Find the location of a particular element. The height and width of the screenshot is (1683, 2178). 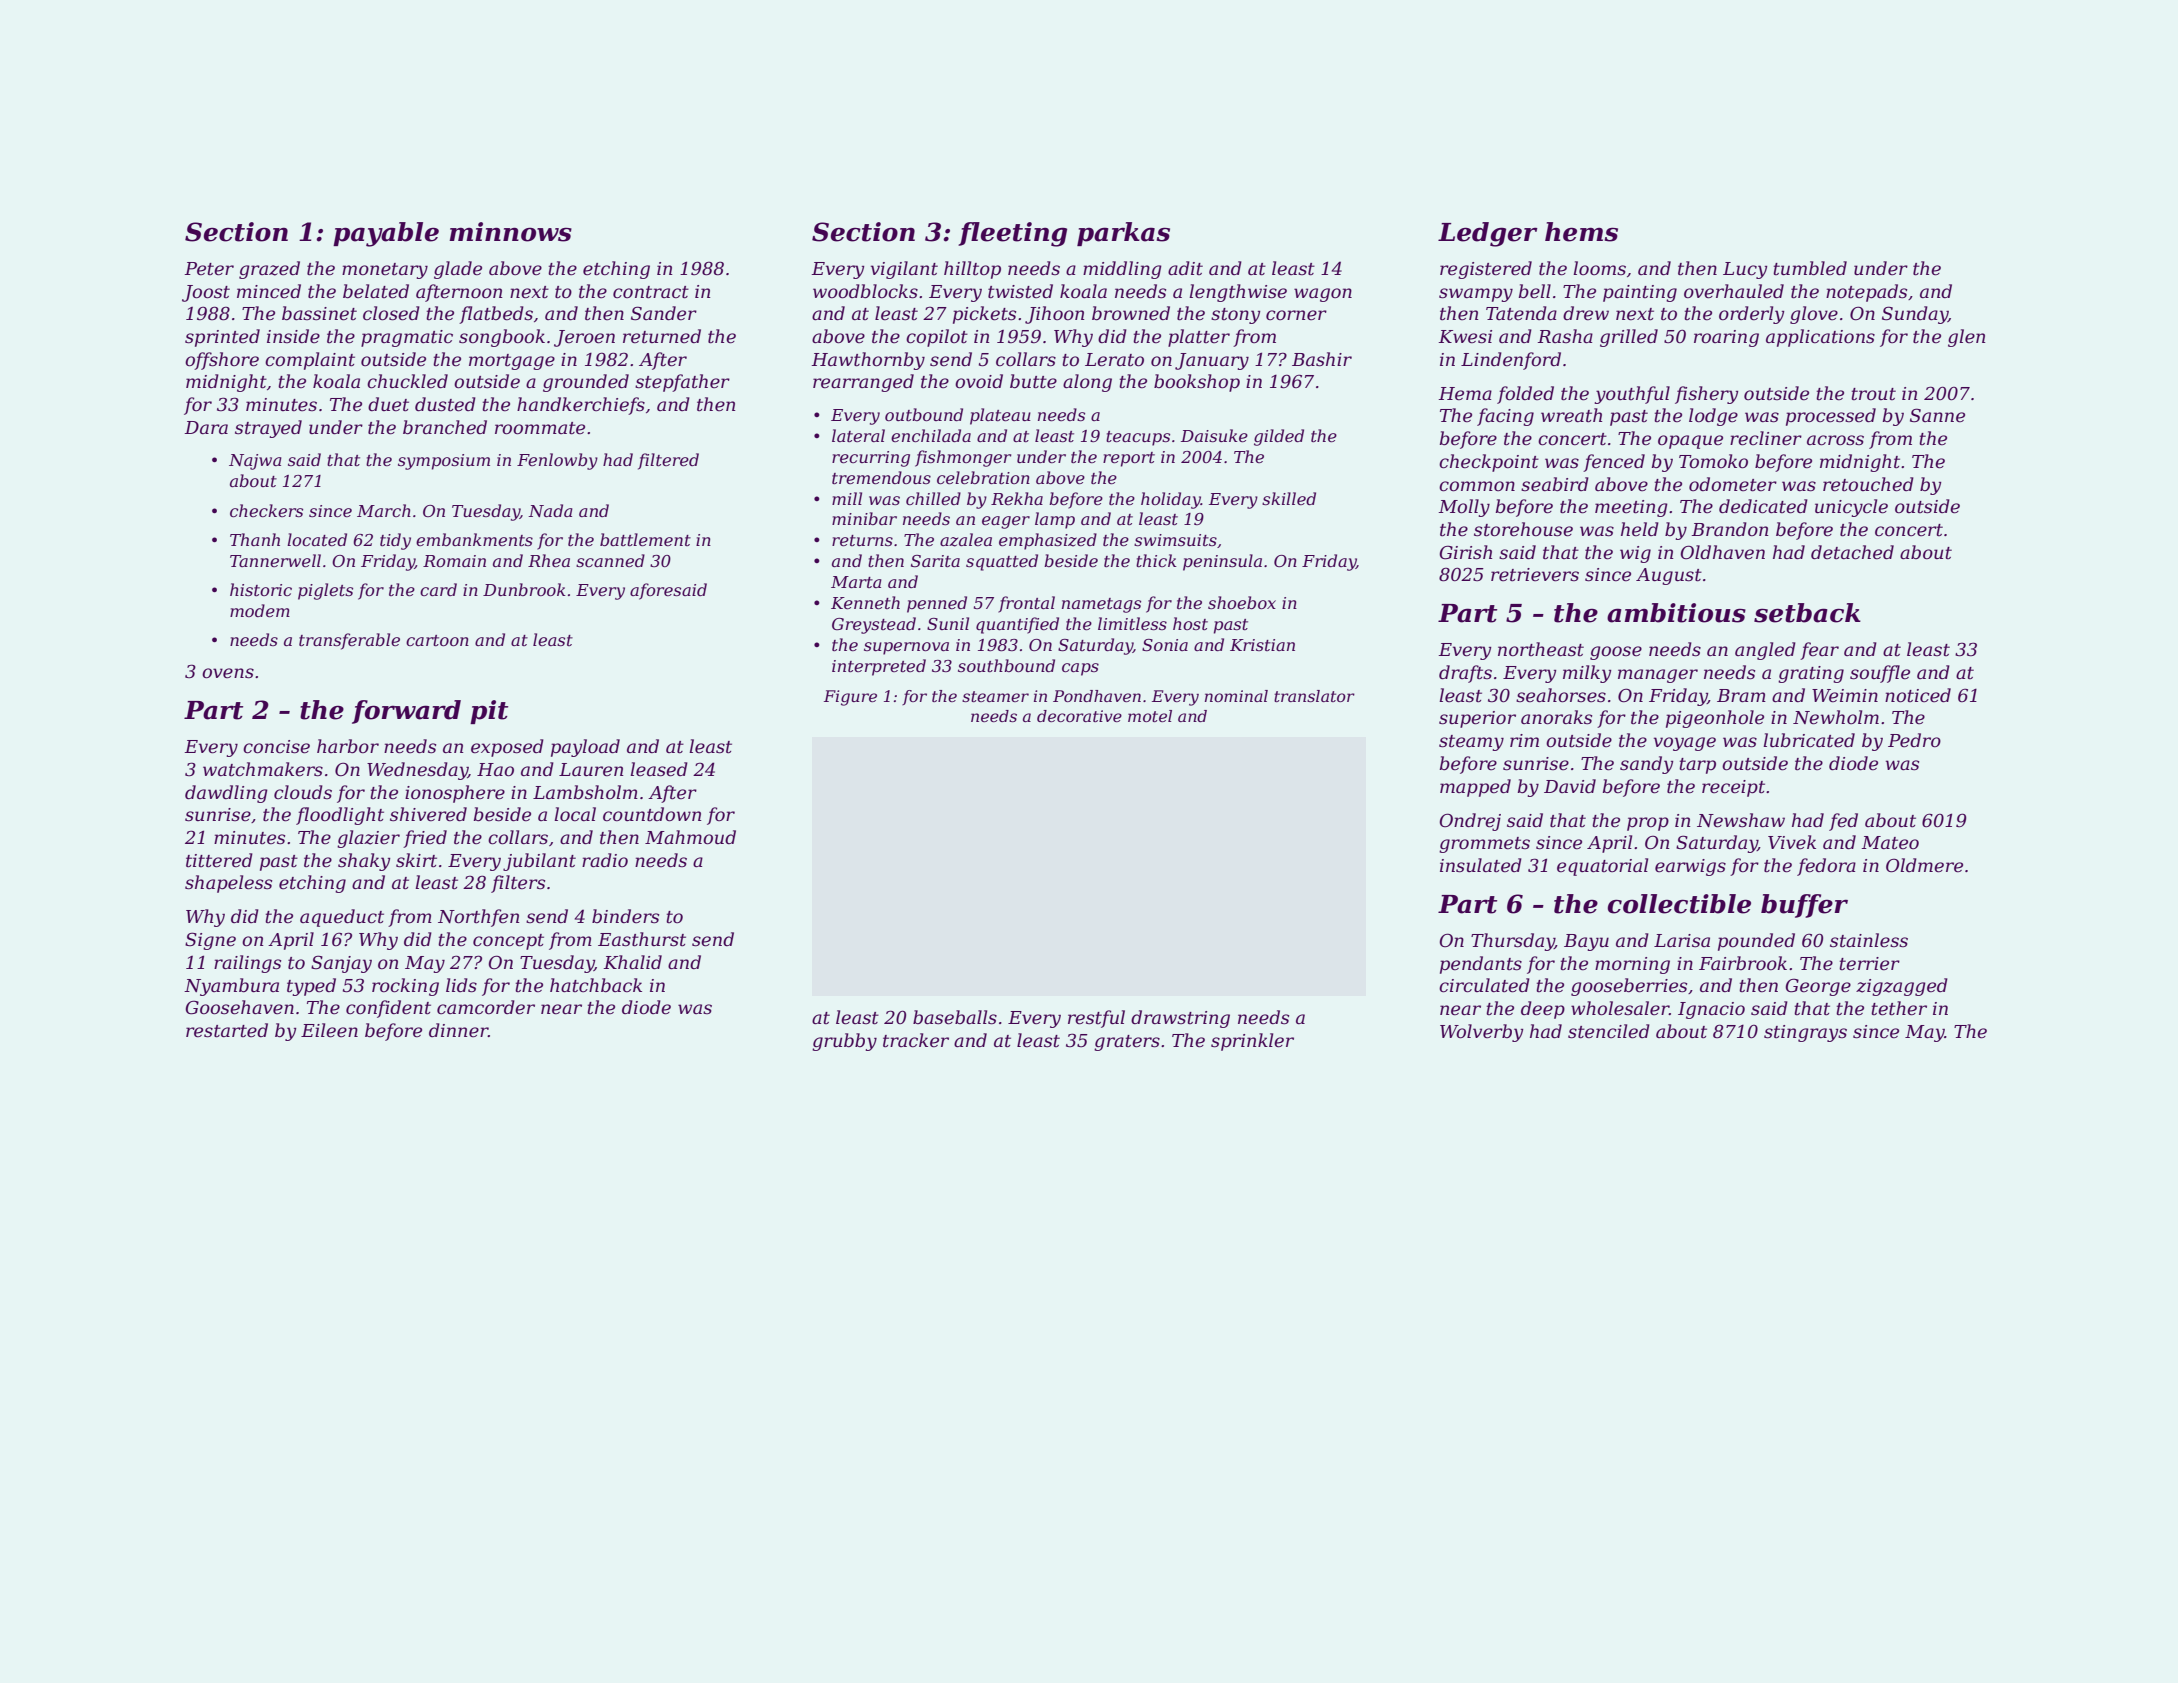

battlement is located at coordinates (645, 539).
